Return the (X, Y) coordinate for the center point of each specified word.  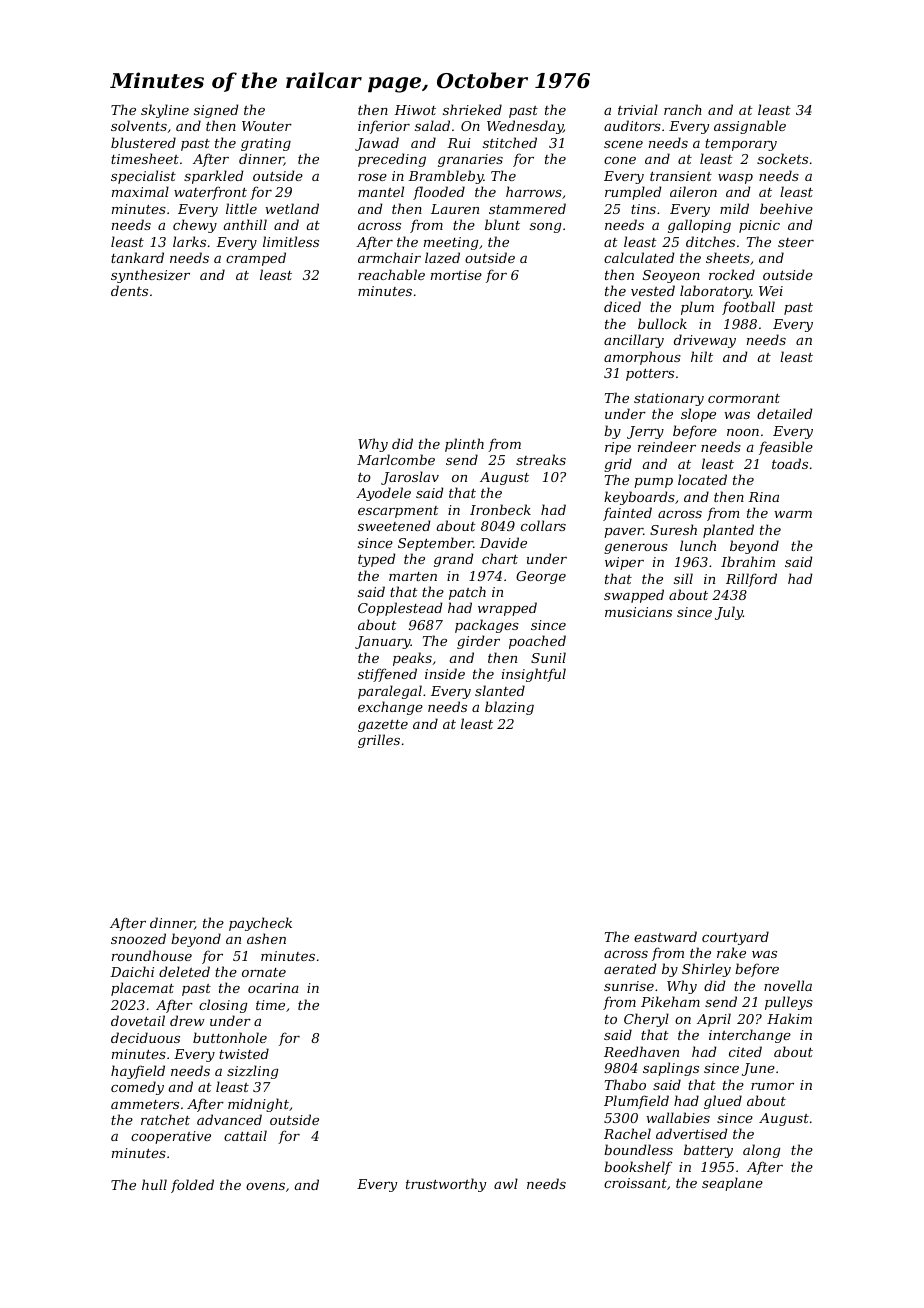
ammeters (145, 1104)
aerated (630, 968)
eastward (665, 936)
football (748, 308)
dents (129, 290)
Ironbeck (500, 509)
